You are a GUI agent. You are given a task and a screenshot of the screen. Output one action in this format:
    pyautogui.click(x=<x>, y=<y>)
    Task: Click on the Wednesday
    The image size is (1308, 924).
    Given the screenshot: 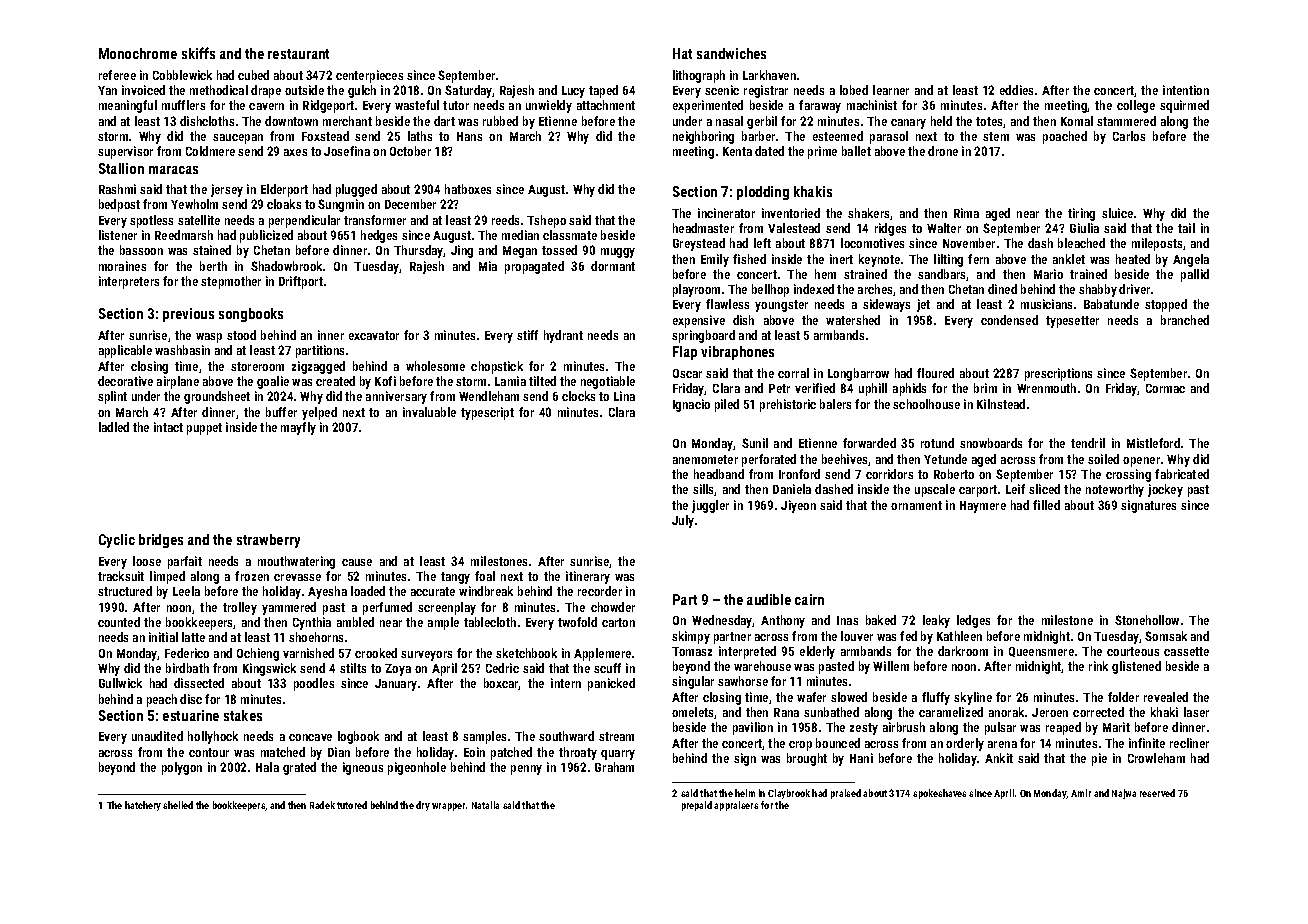 What is the action you would take?
    pyautogui.click(x=722, y=621)
